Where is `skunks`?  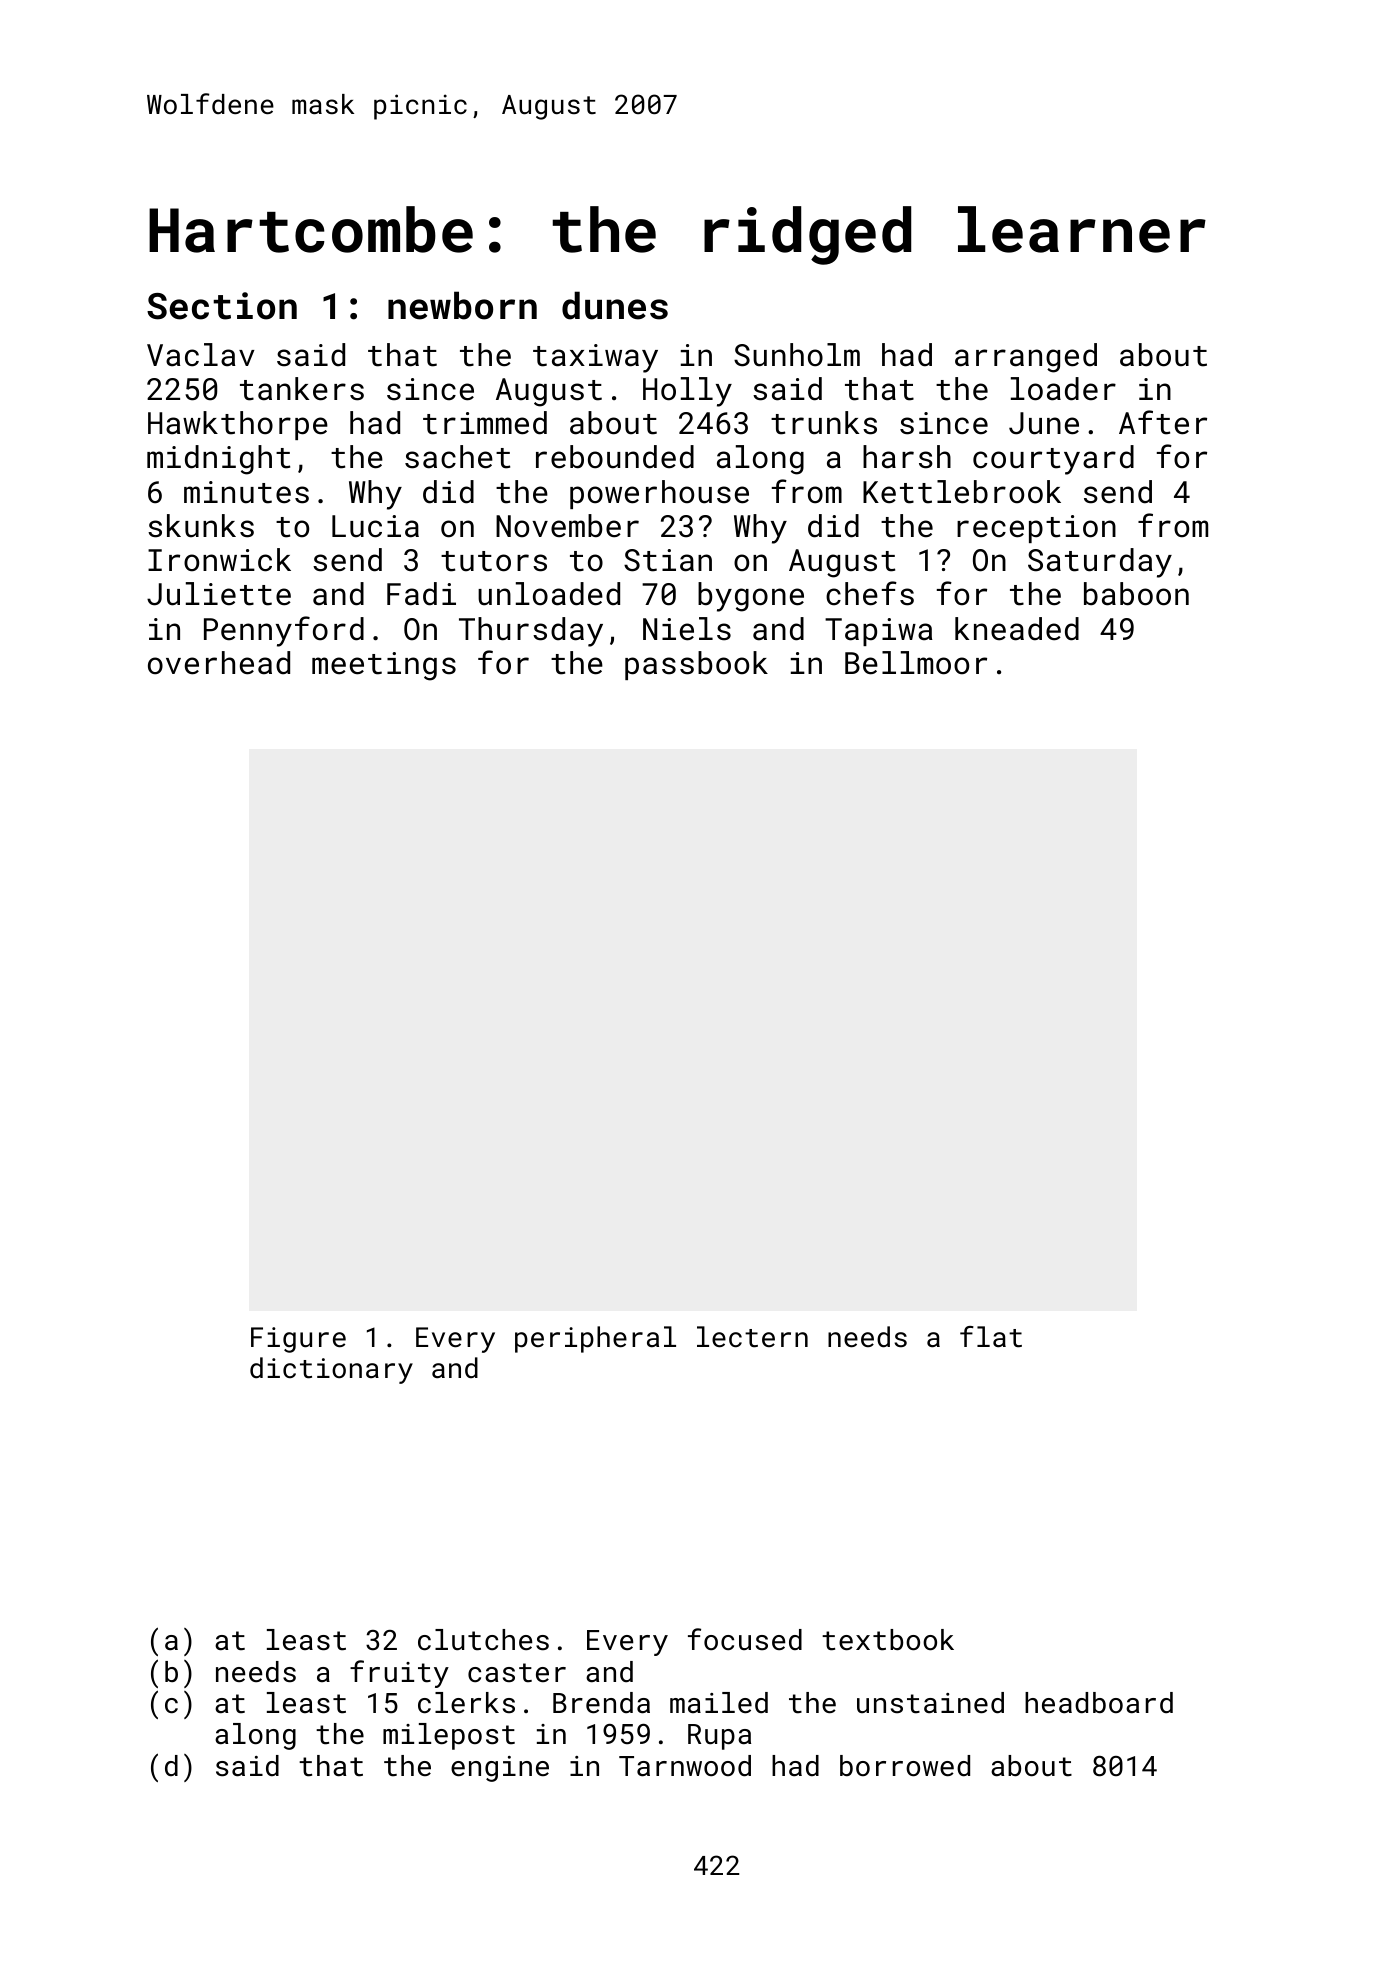
skunks is located at coordinates (201, 526).
